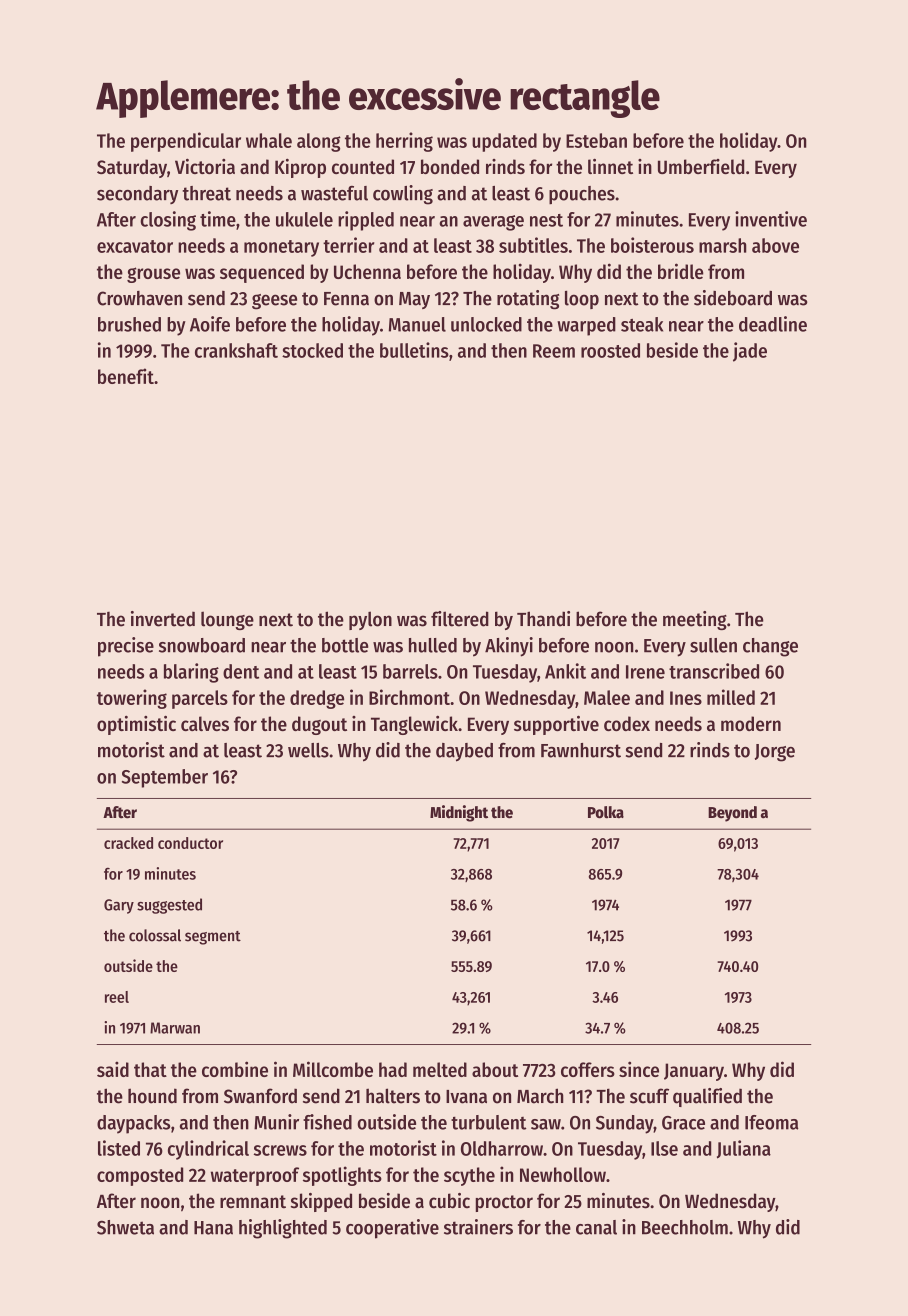 The image size is (908, 1316). What do you see at coordinates (701, 166) in the page?
I see `Umberfield` at bounding box center [701, 166].
